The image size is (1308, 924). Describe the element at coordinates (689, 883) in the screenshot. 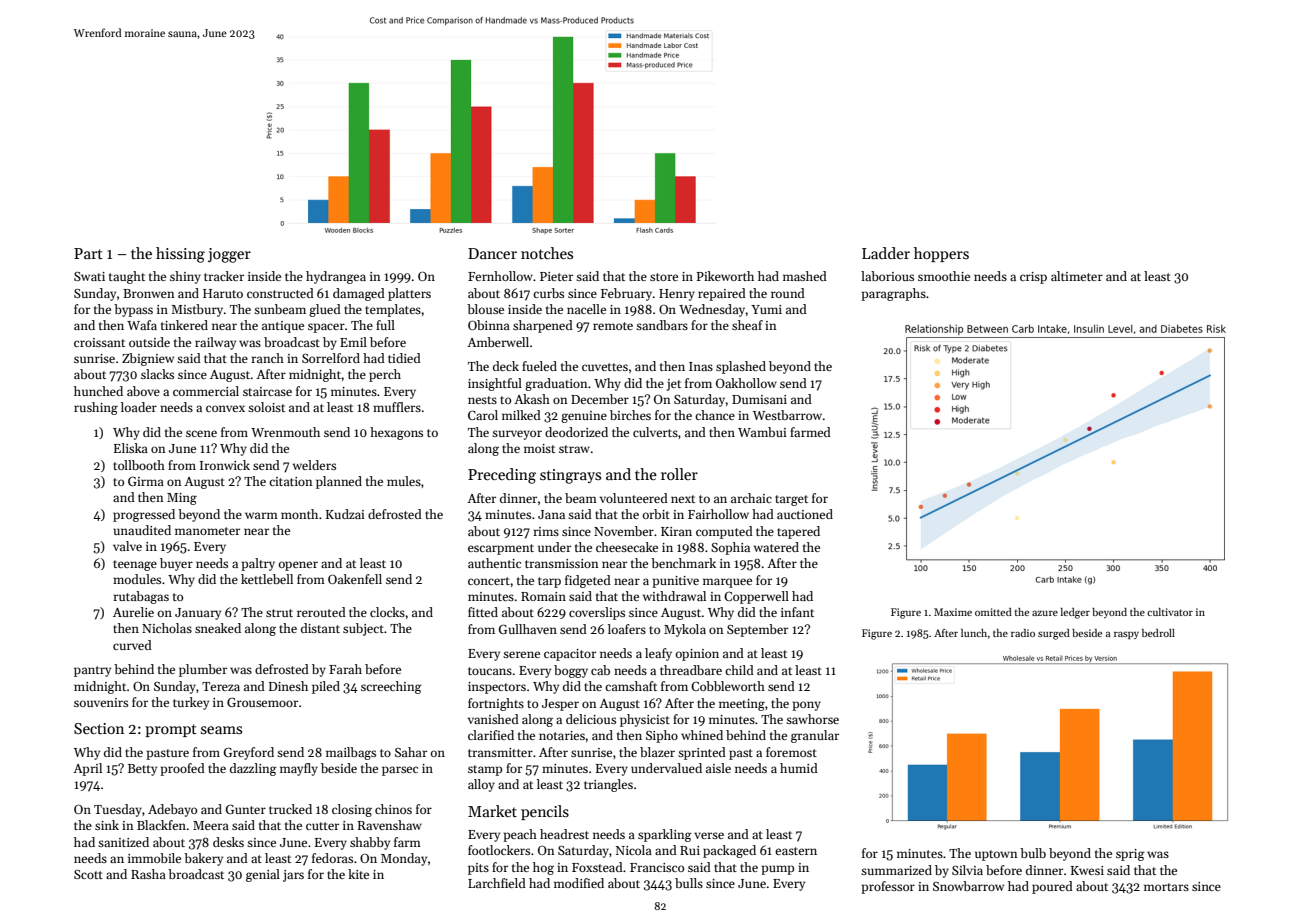

I see `bulls` at that location.
